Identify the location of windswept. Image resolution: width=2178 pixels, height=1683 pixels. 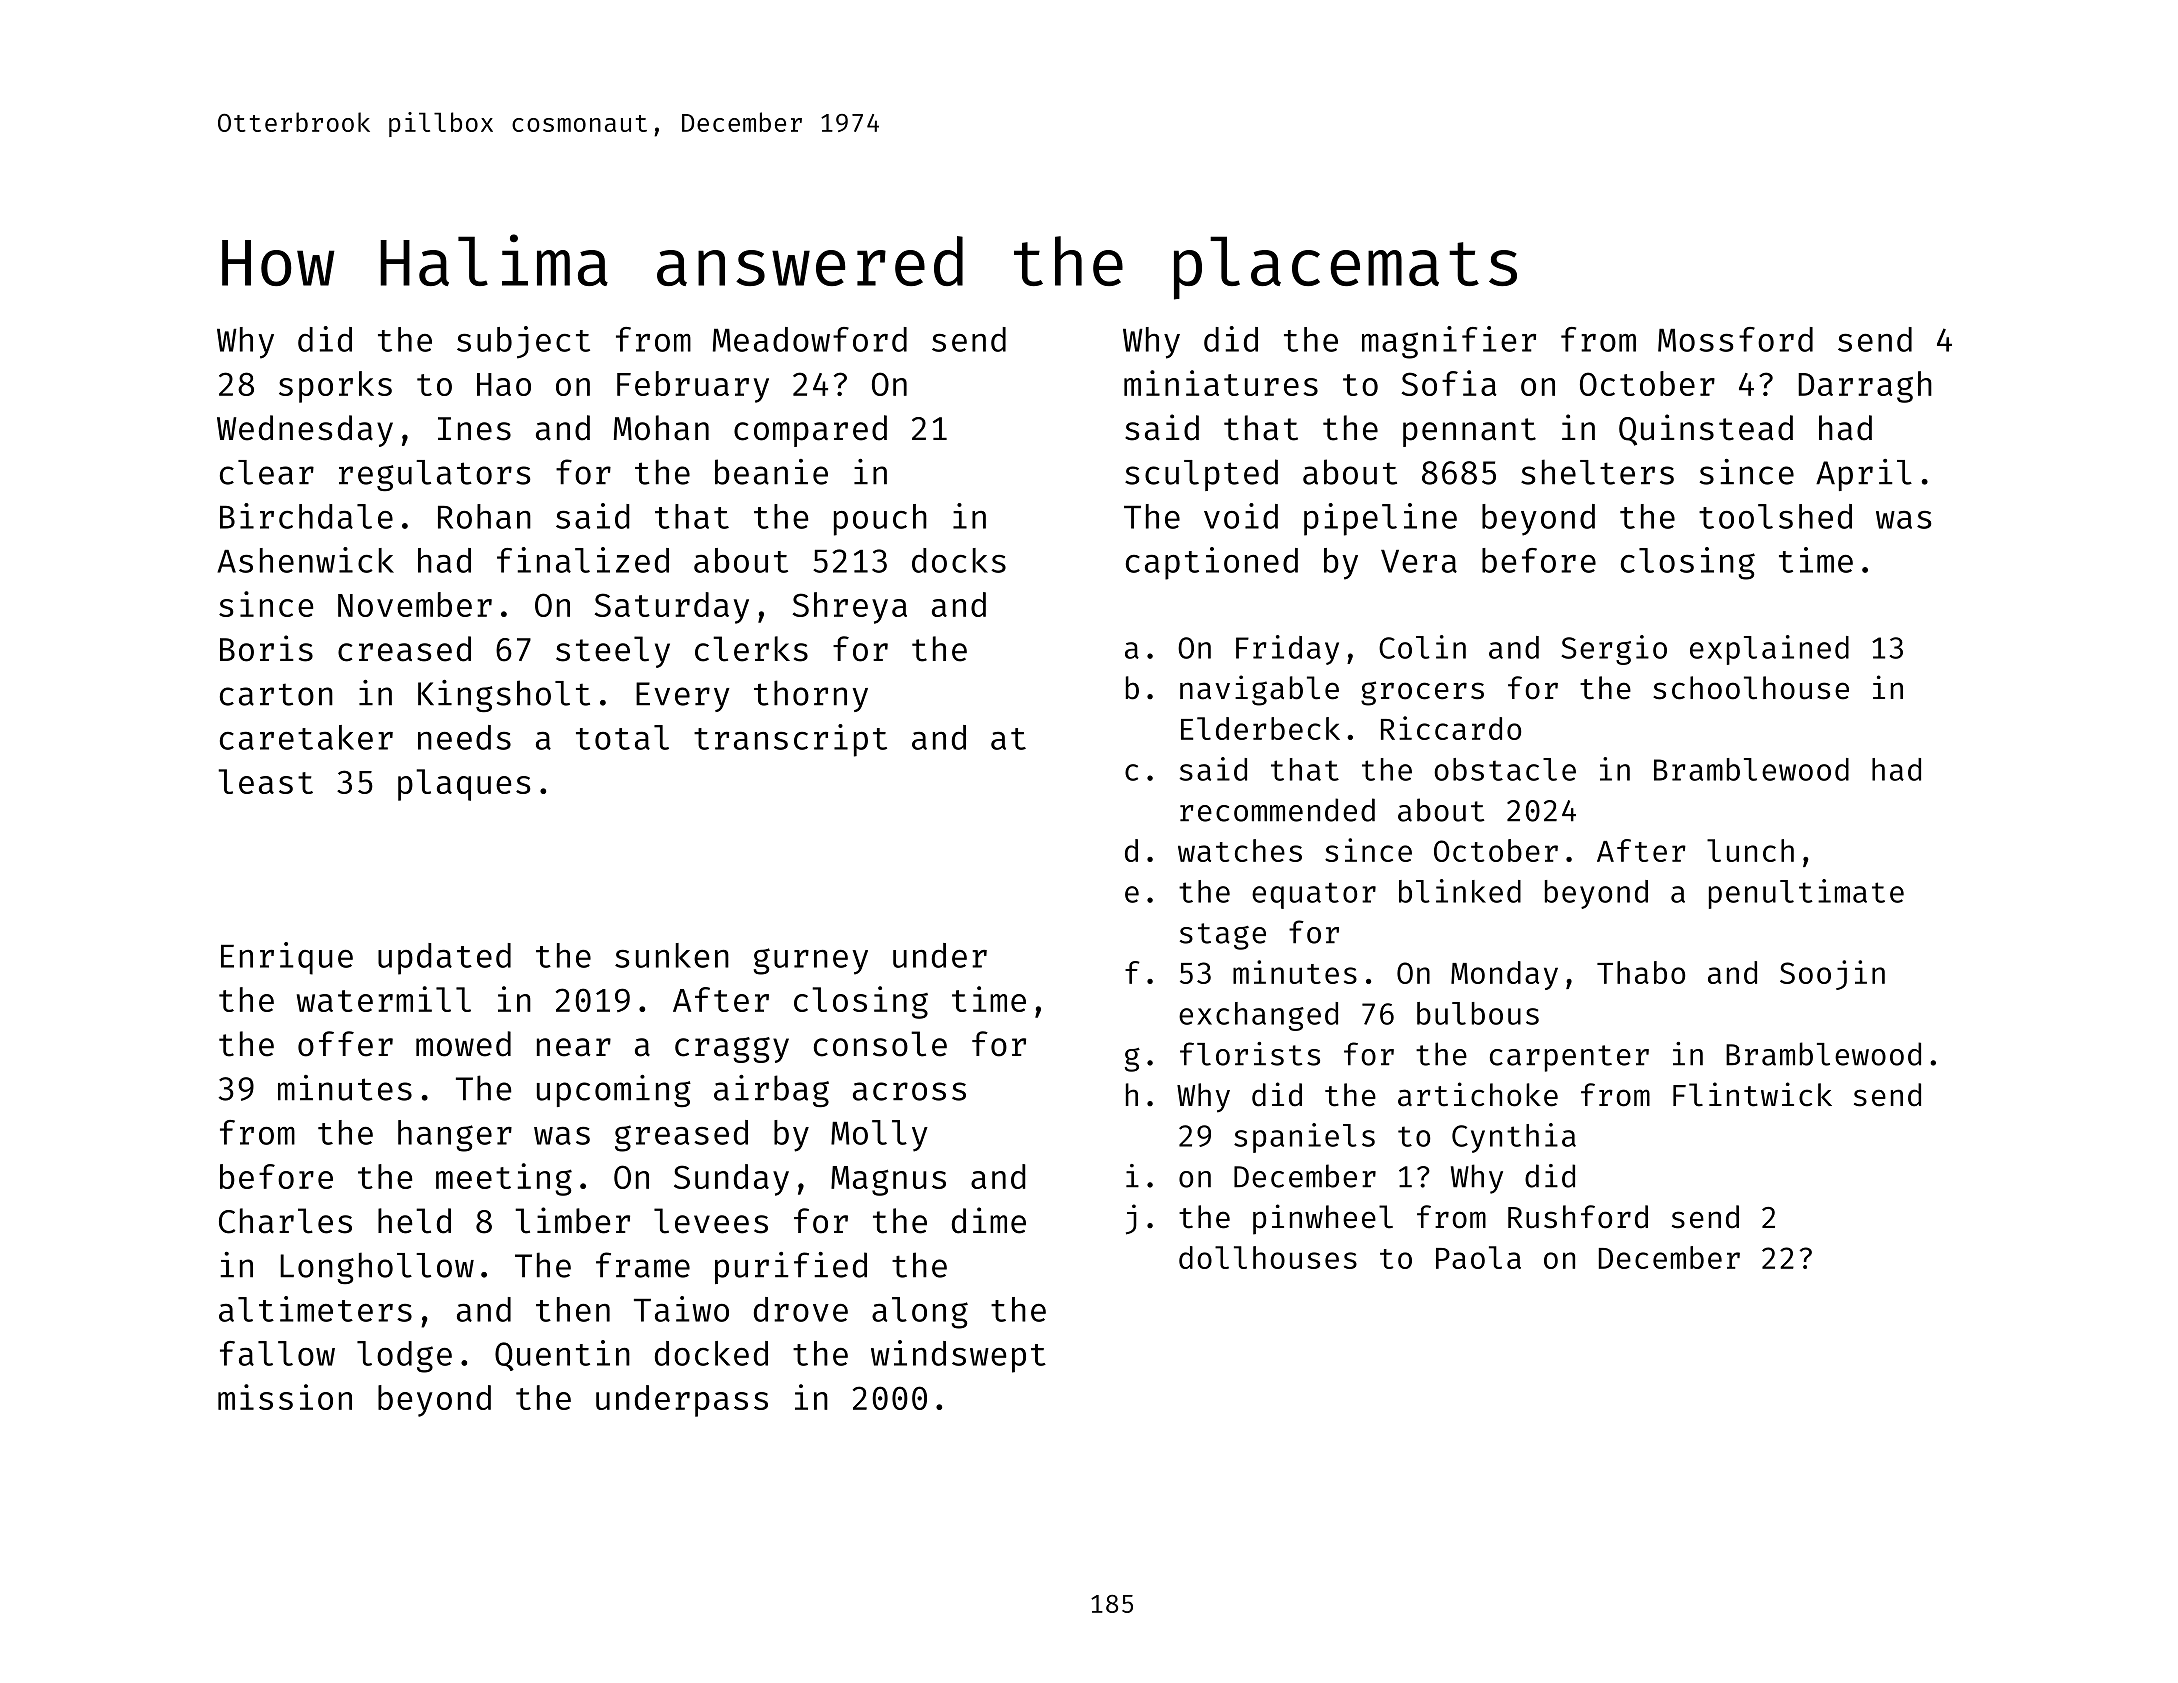
(958, 1356).
